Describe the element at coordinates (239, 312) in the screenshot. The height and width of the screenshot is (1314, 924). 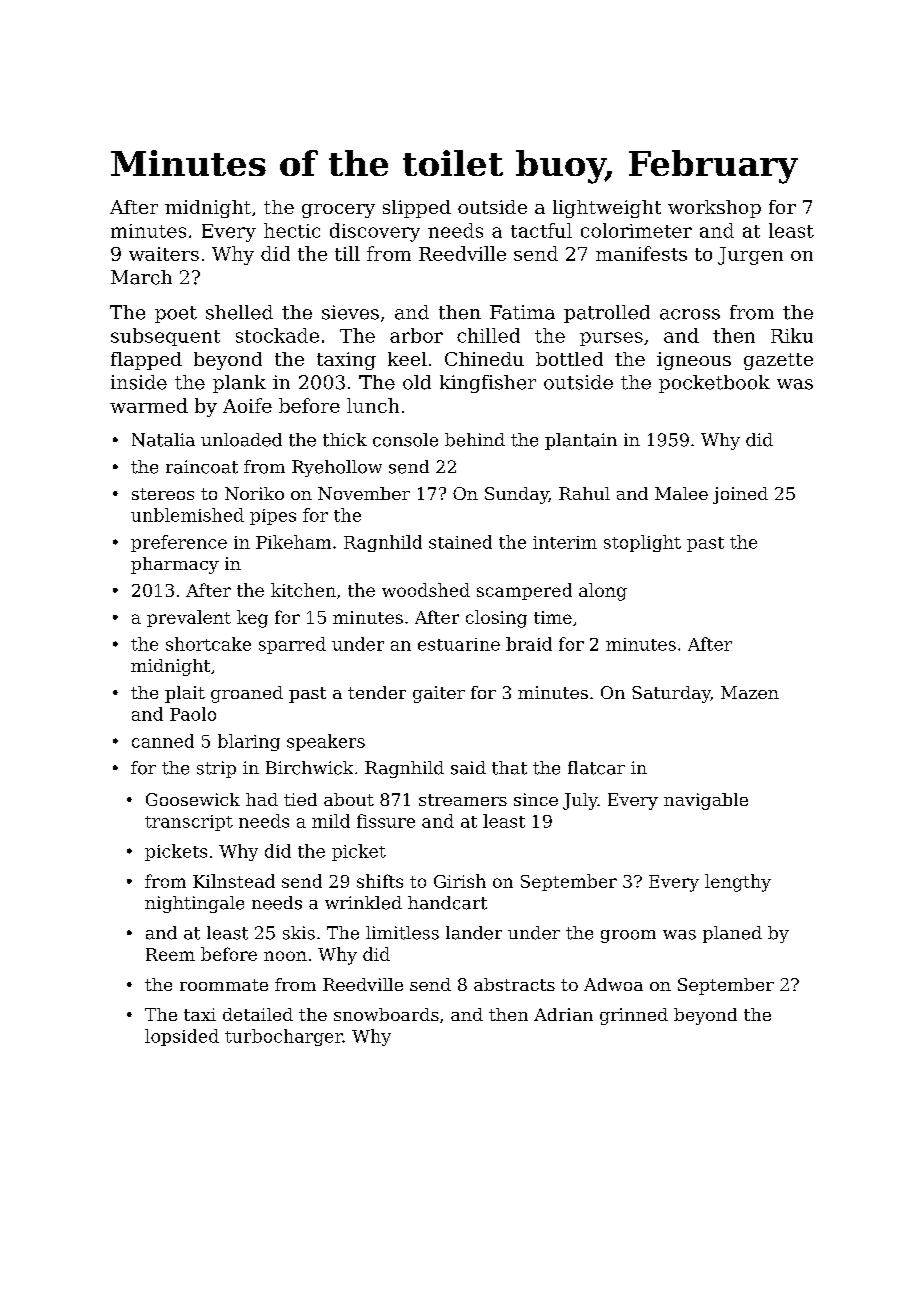
I see `shelled` at that location.
